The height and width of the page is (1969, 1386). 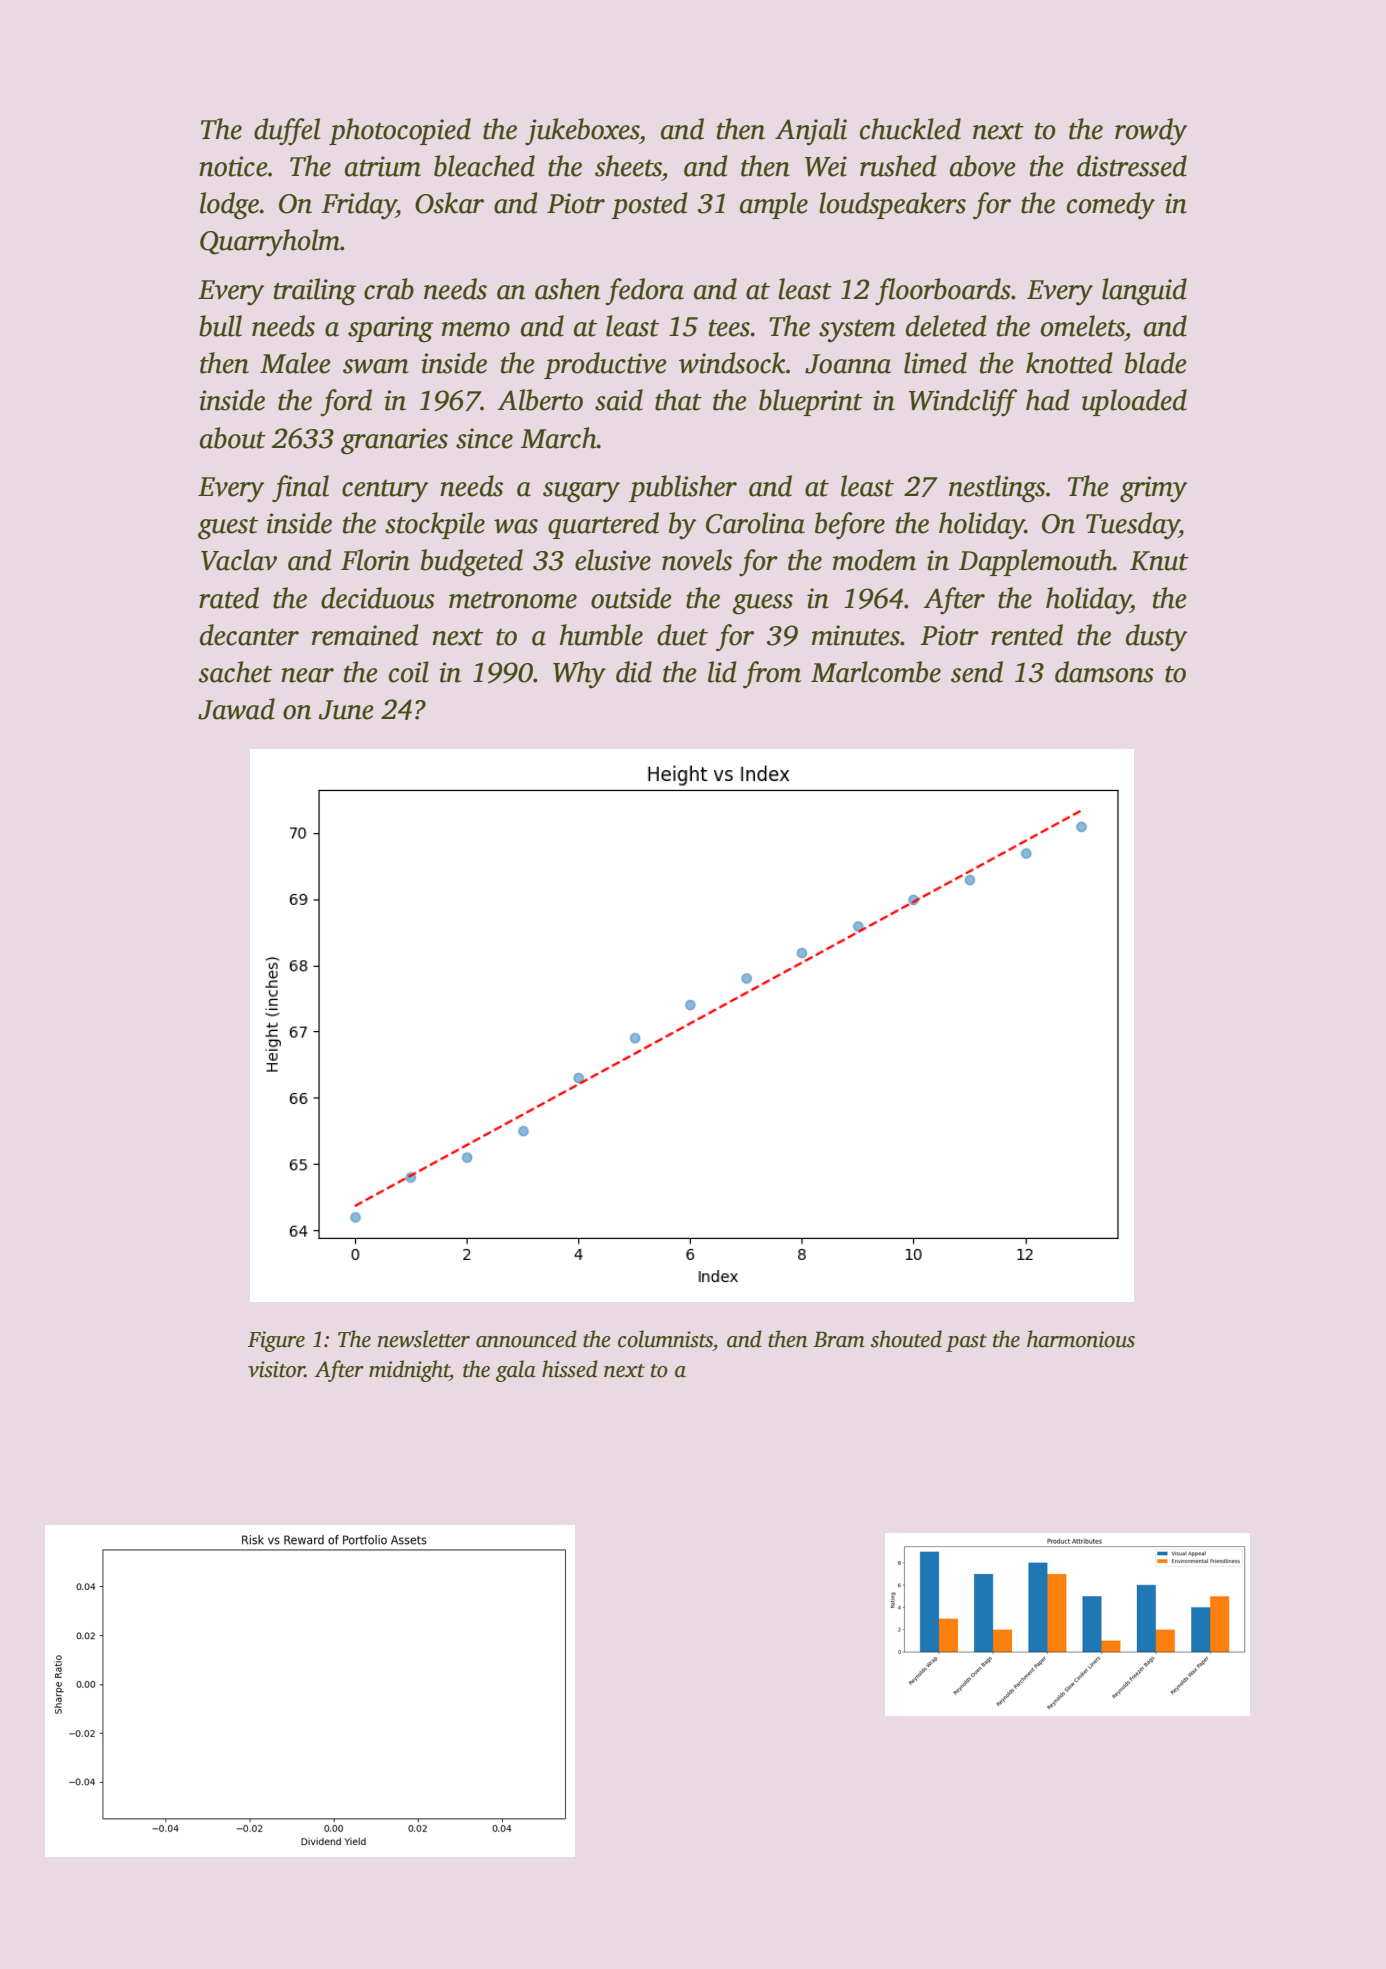 I want to click on send, so click(x=977, y=672).
